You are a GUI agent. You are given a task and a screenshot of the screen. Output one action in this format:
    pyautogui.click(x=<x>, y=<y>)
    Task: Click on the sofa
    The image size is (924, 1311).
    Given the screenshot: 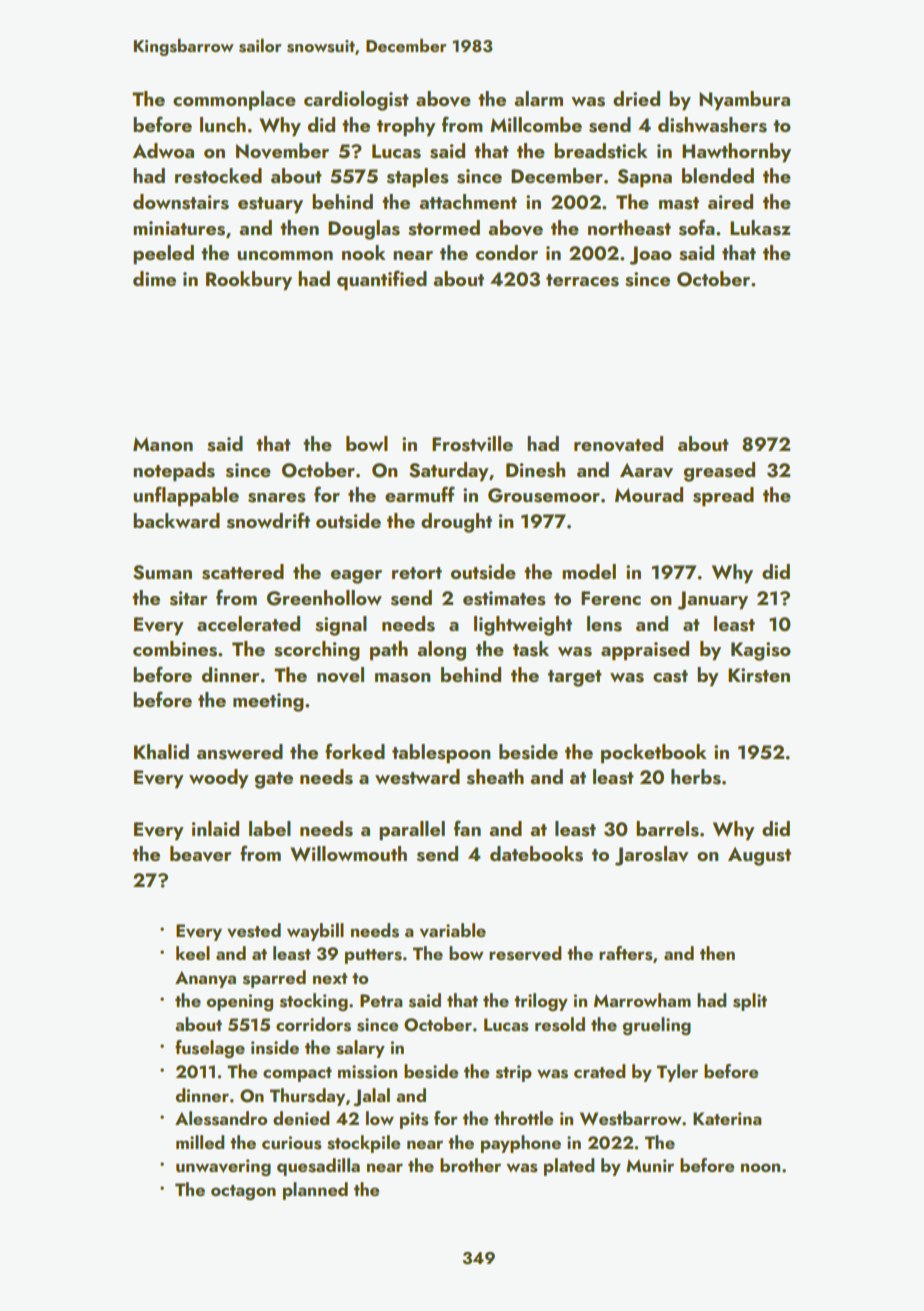 What is the action you would take?
    pyautogui.click(x=697, y=227)
